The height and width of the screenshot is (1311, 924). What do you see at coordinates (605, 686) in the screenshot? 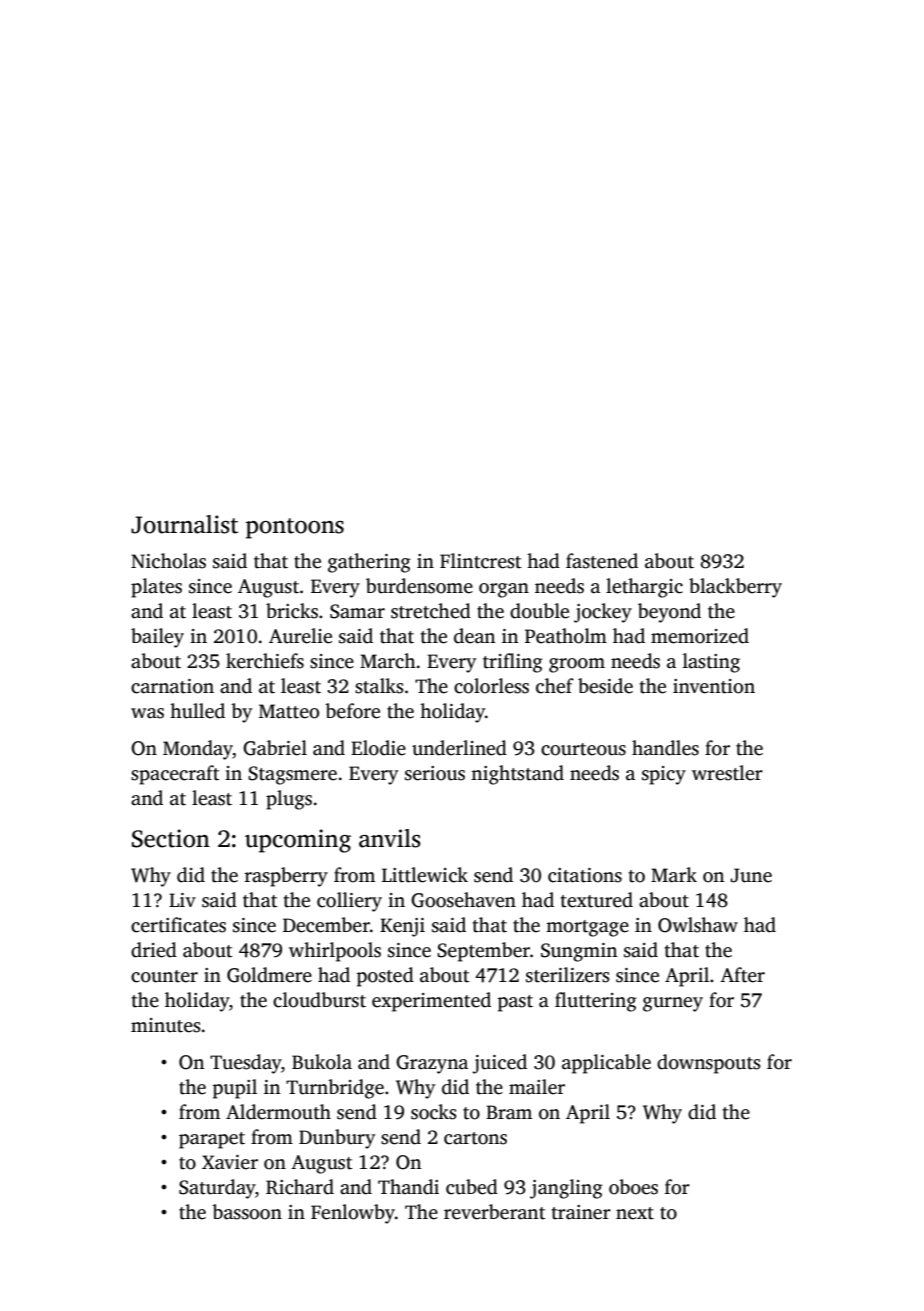
I see `beside` at bounding box center [605, 686].
